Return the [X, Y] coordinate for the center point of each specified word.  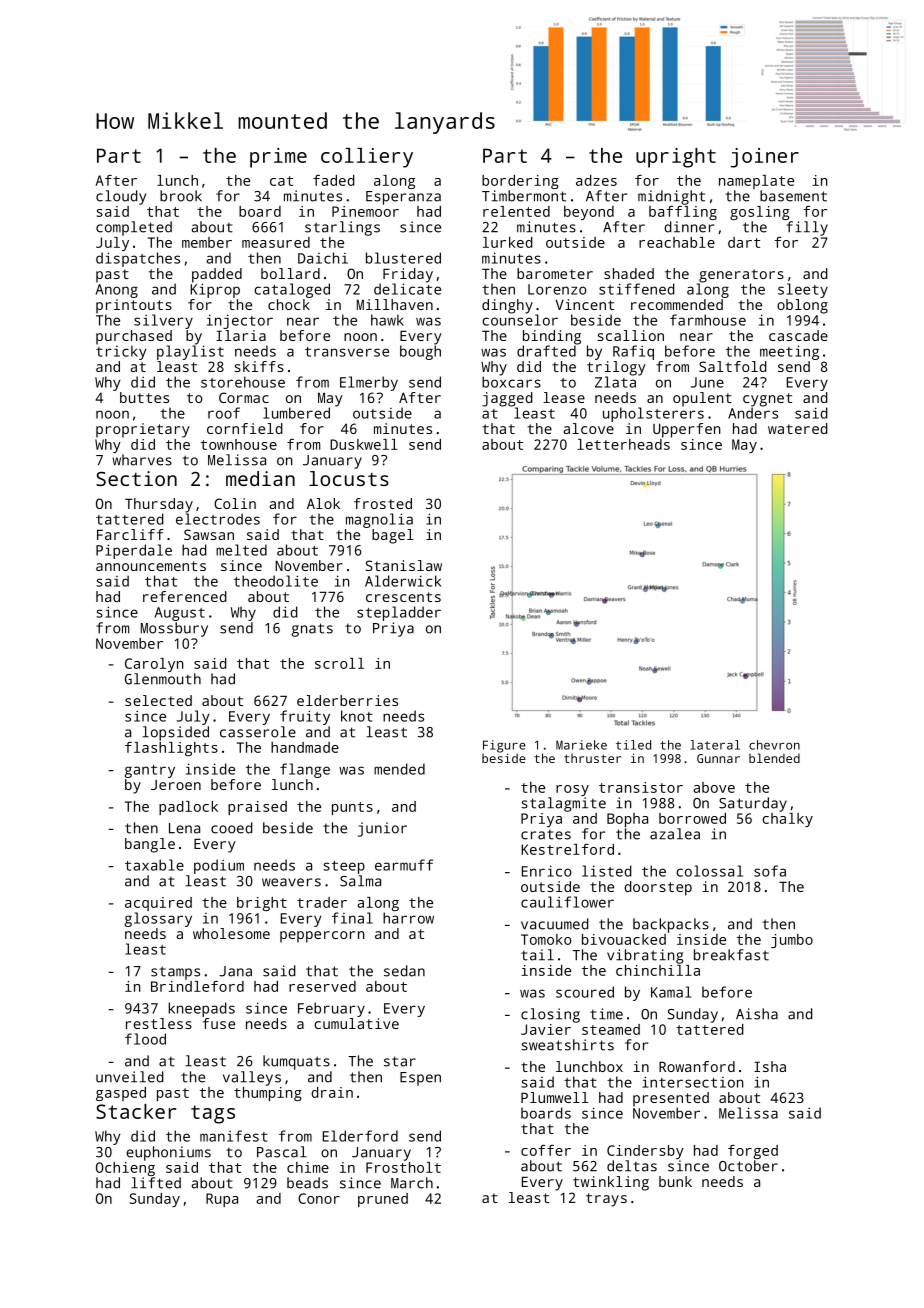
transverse [347, 352]
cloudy [121, 197]
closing [550, 1015]
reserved [322, 986]
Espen [420, 1079]
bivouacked [624, 939]
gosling [760, 213]
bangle [150, 845]
